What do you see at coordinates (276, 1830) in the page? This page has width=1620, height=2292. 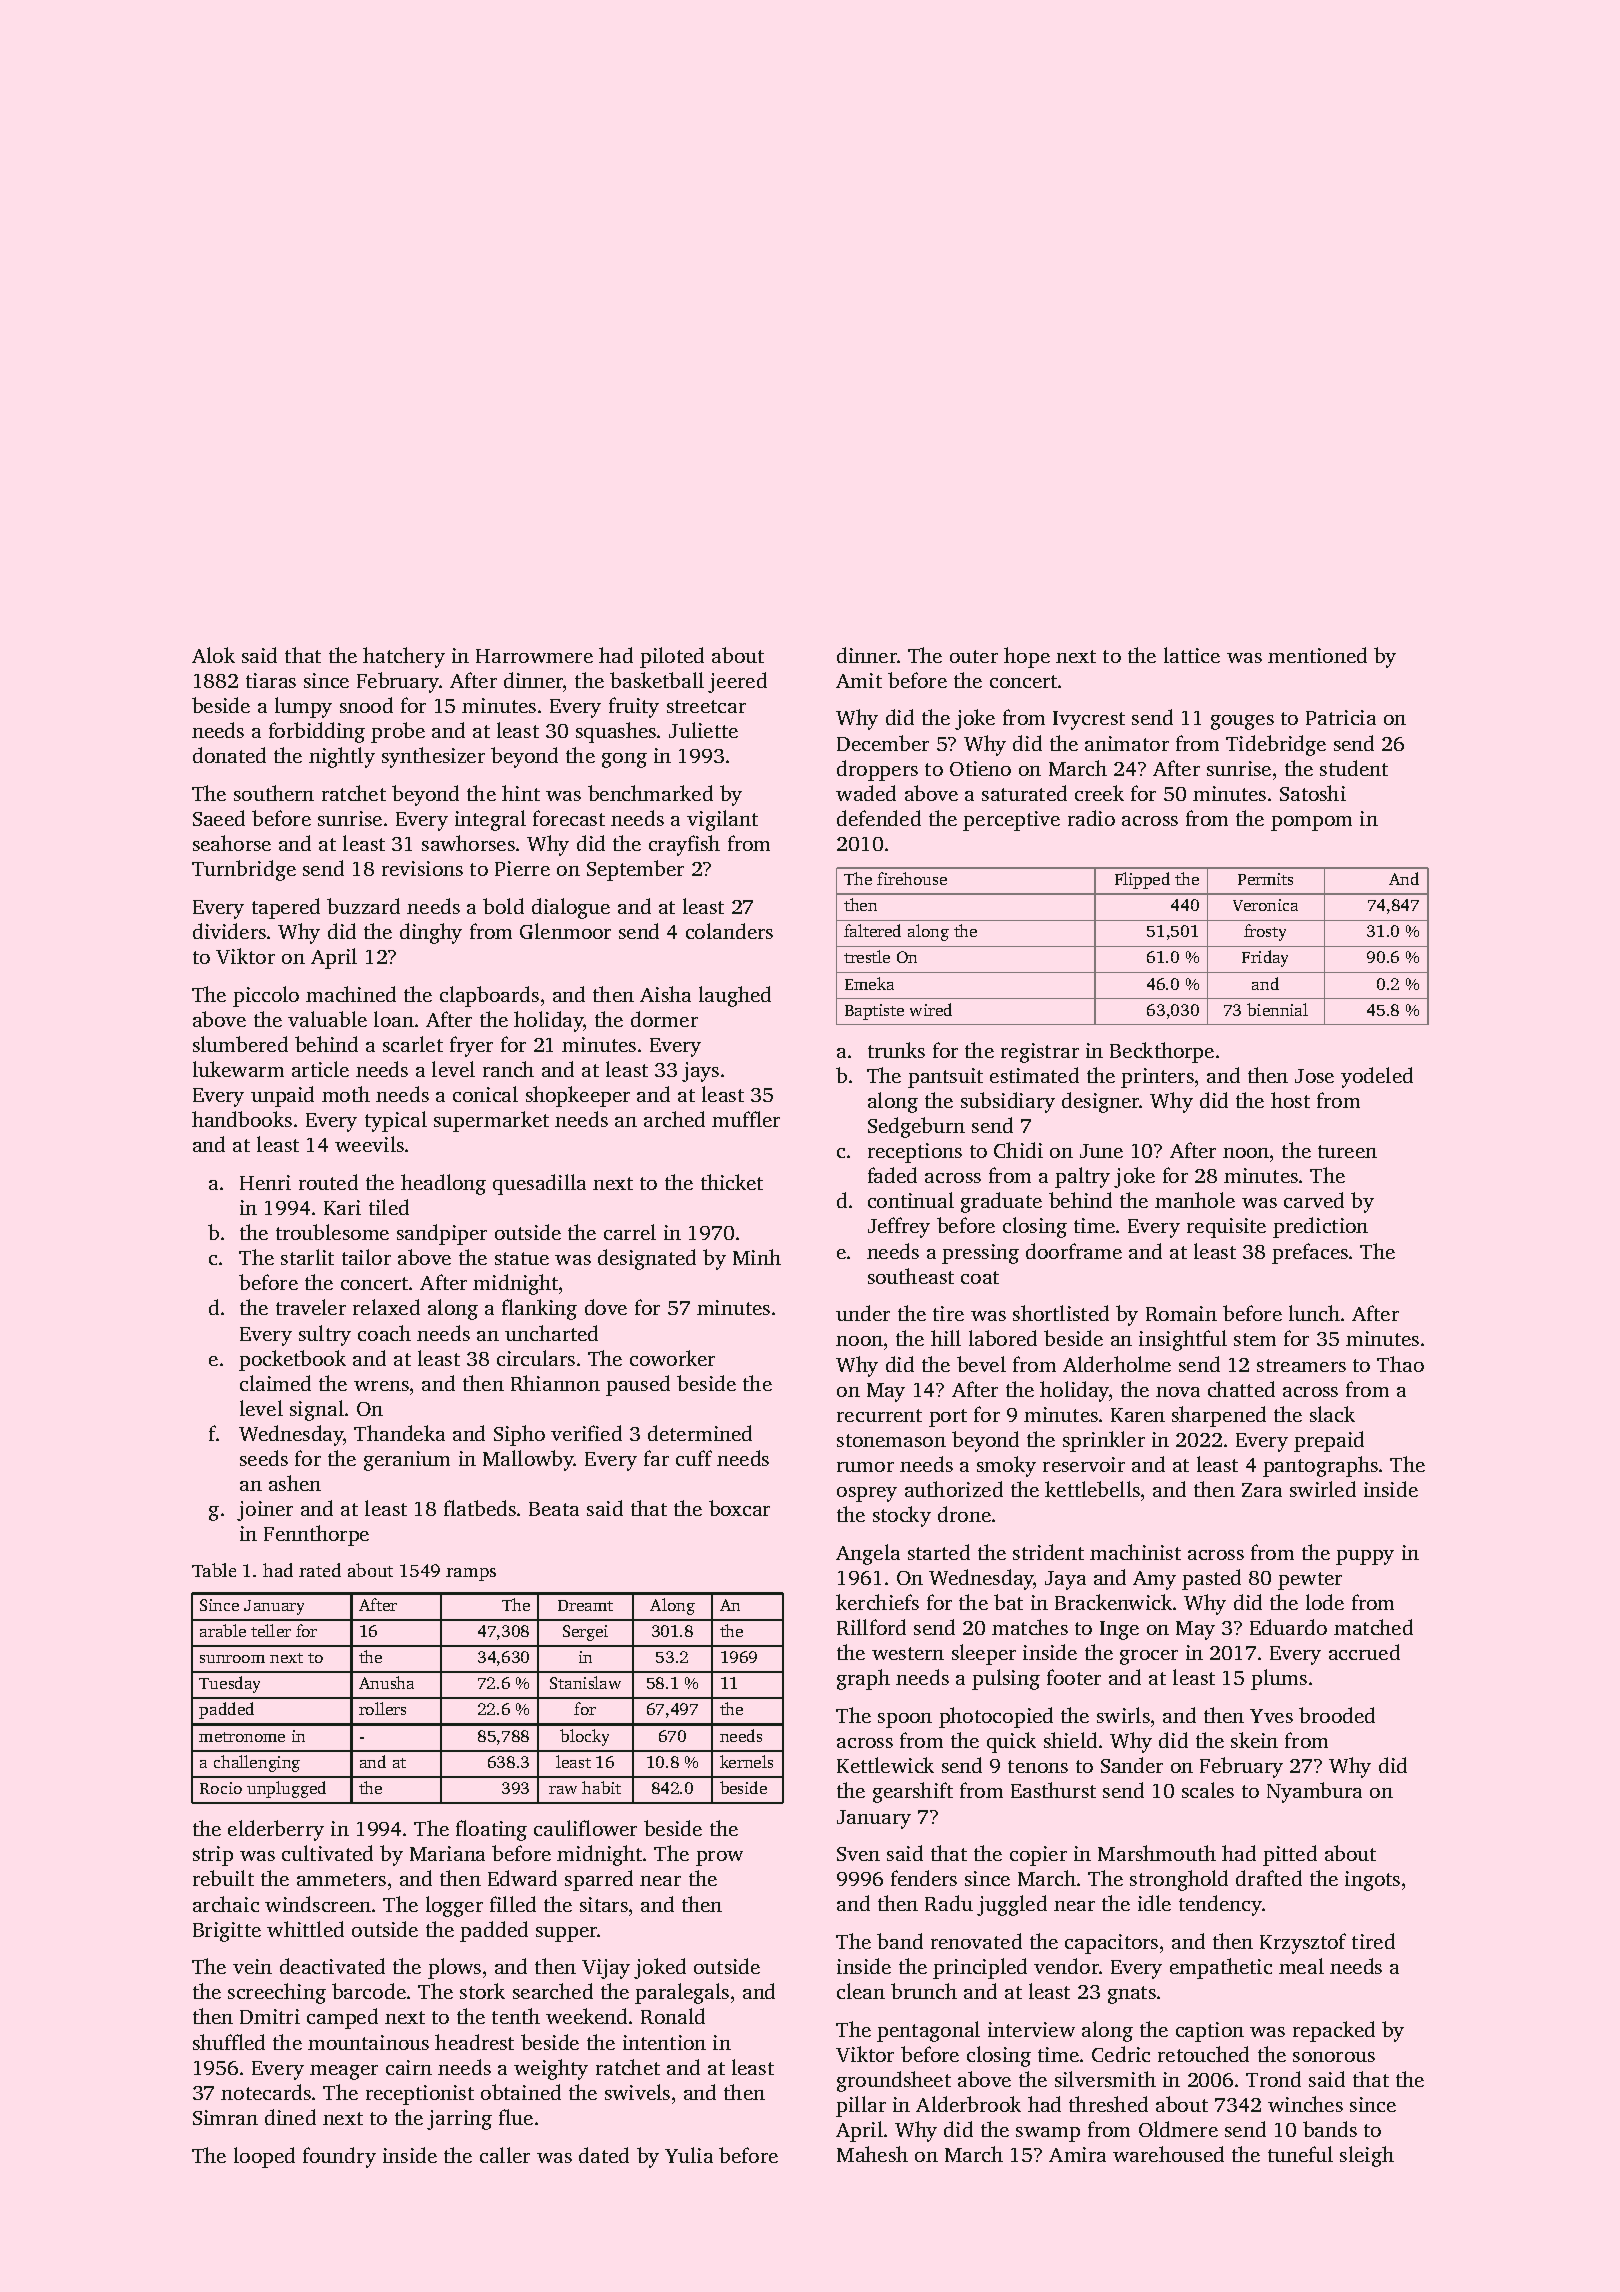 I see `elderberry` at bounding box center [276, 1830].
